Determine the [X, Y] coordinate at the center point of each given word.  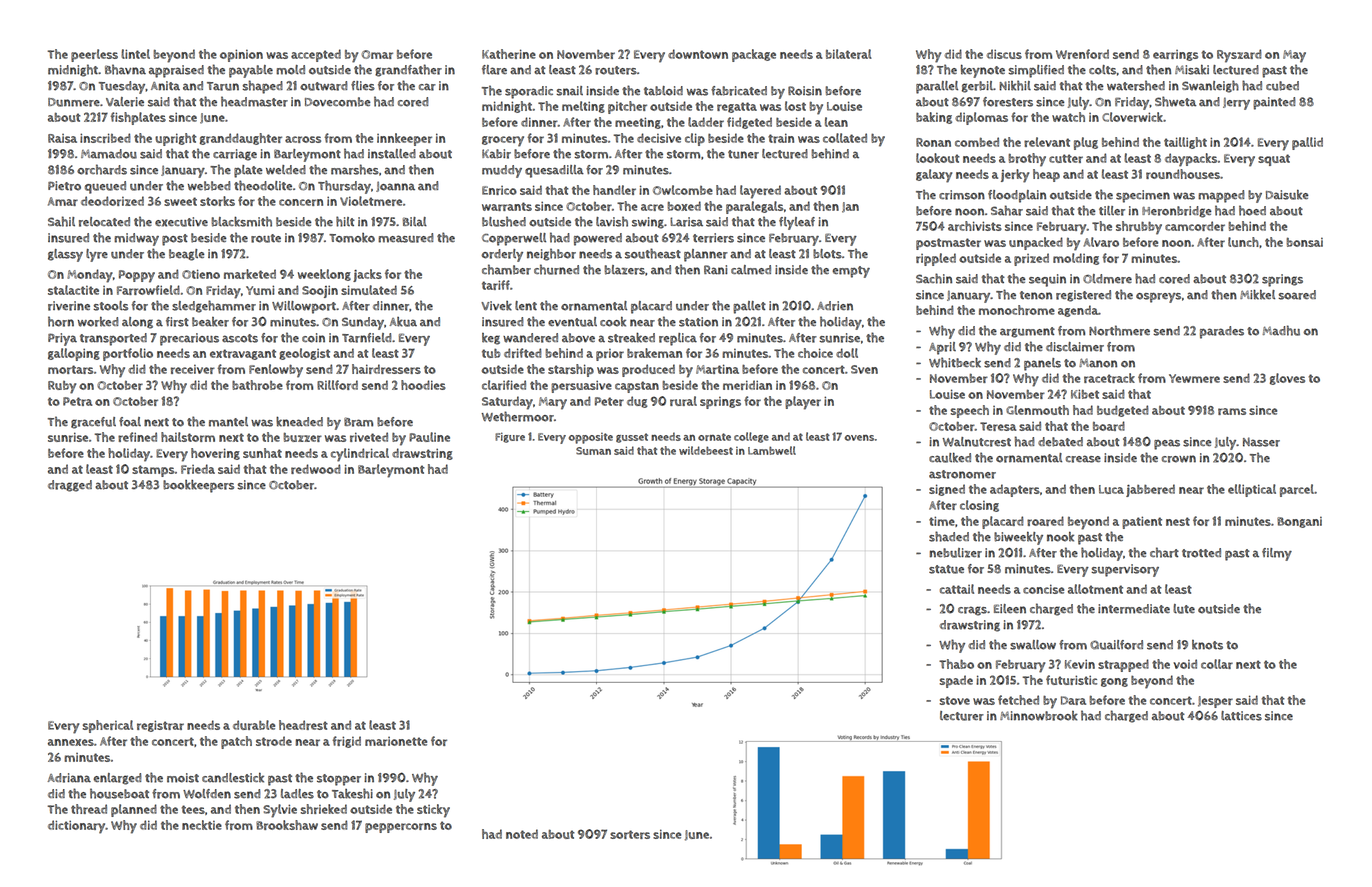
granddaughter [241, 139]
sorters [630, 834]
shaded [949, 536]
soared [1297, 295]
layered [760, 192]
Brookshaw [287, 825]
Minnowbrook [1039, 716]
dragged [70, 486]
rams [1232, 411]
